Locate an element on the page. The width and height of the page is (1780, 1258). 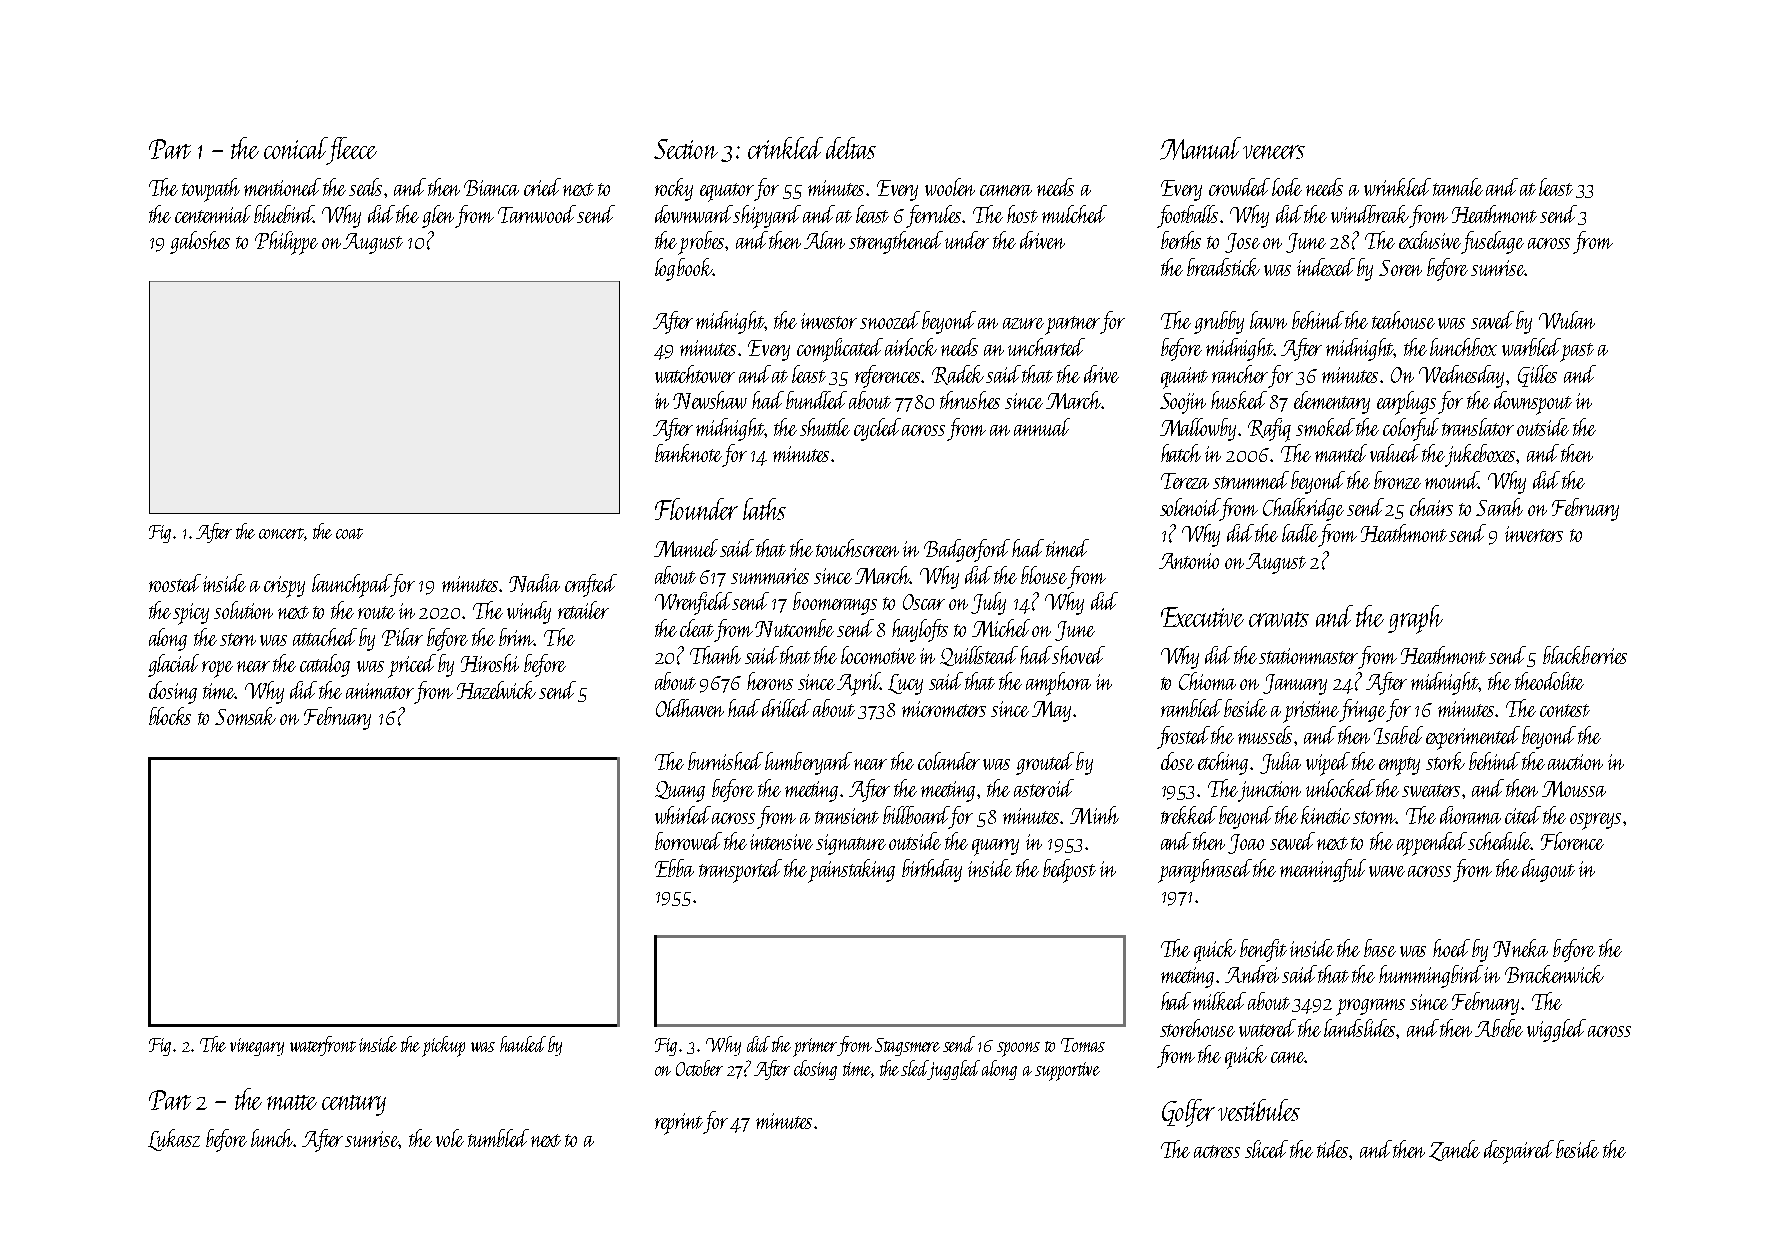
azure is located at coordinates (1023, 323).
